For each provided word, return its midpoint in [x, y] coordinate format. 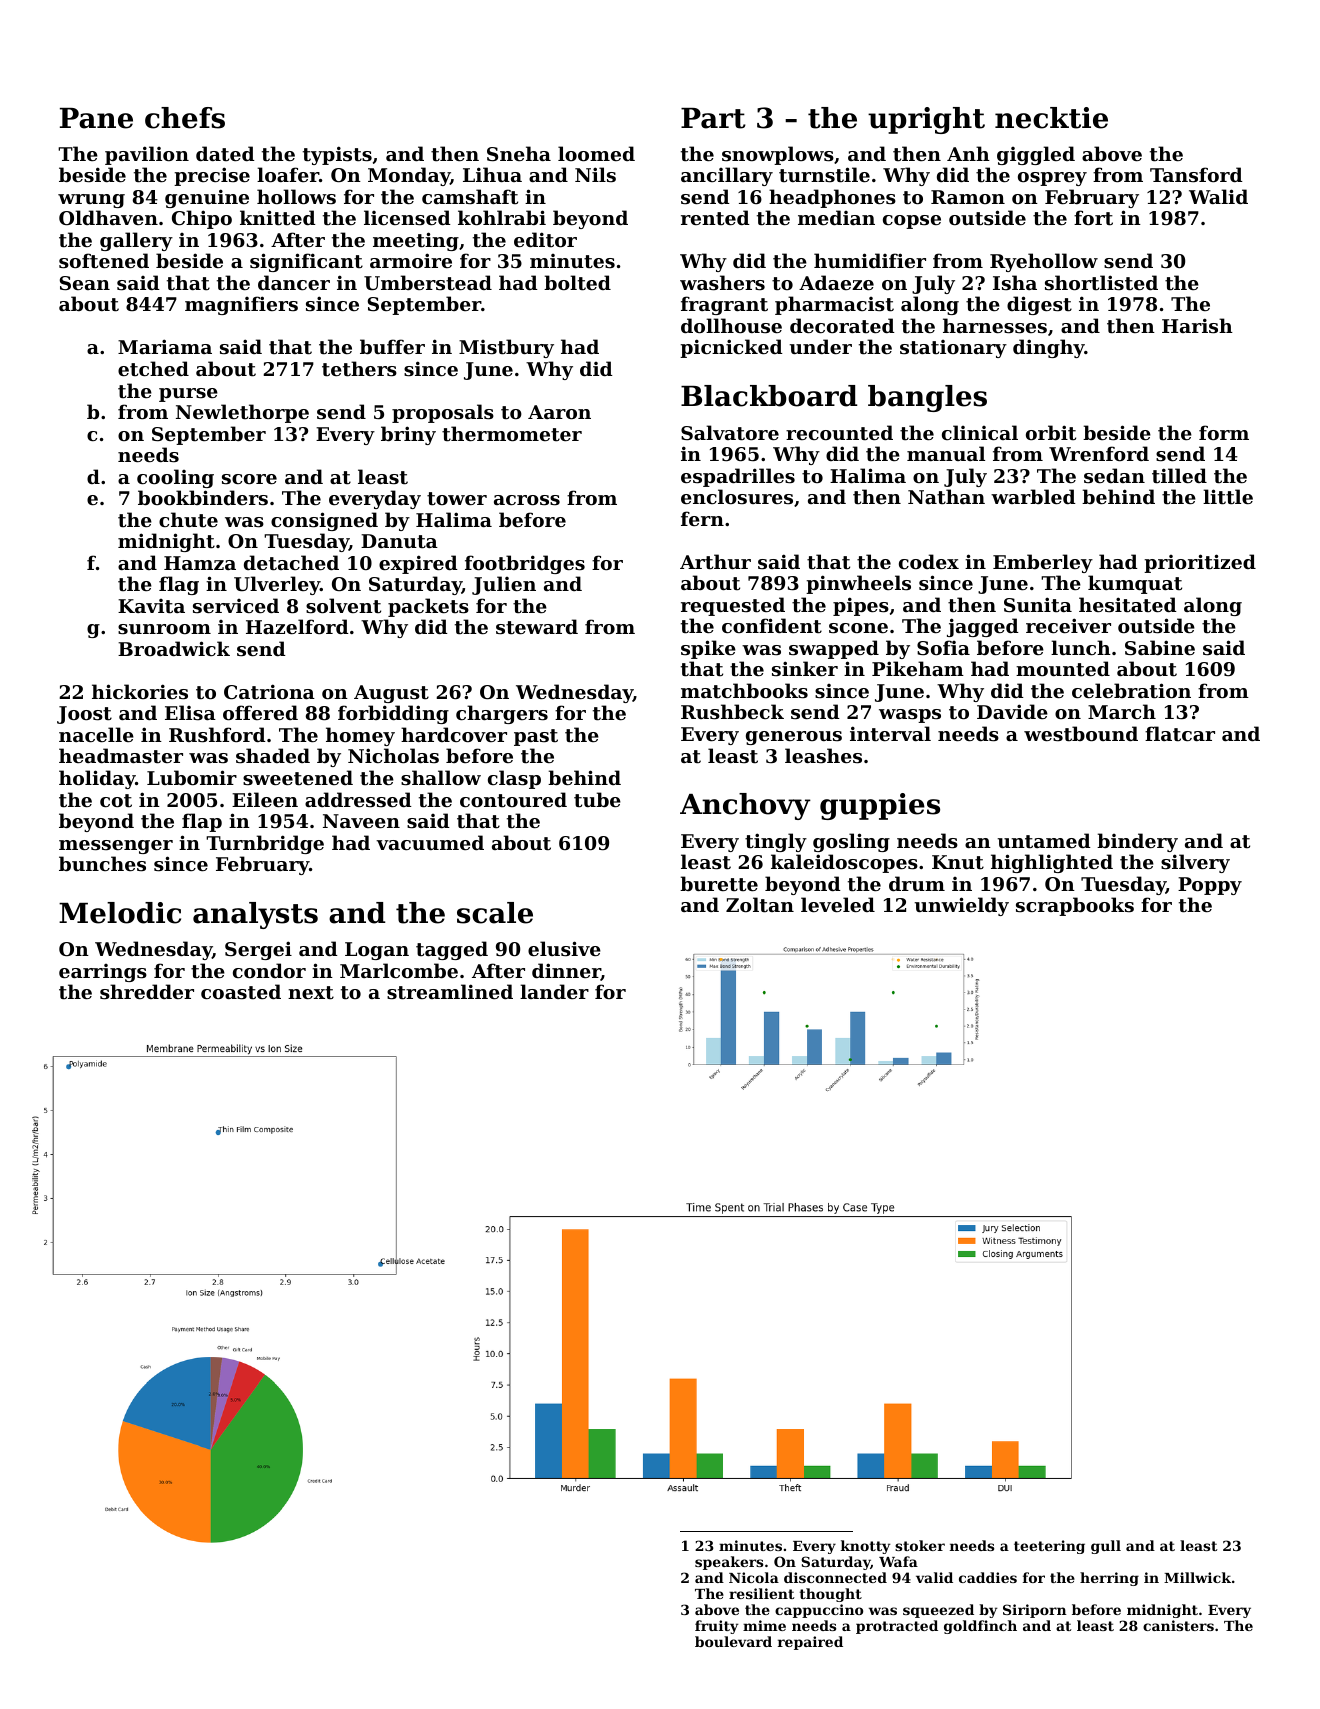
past [536, 737]
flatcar [1180, 734]
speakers [729, 1563]
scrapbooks [1075, 906]
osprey [1052, 179]
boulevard [733, 1641]
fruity [717, 1627]
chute [188, 519]
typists [337, 155]
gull [1106, 1547]
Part [713, 118]
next [311, 993]
